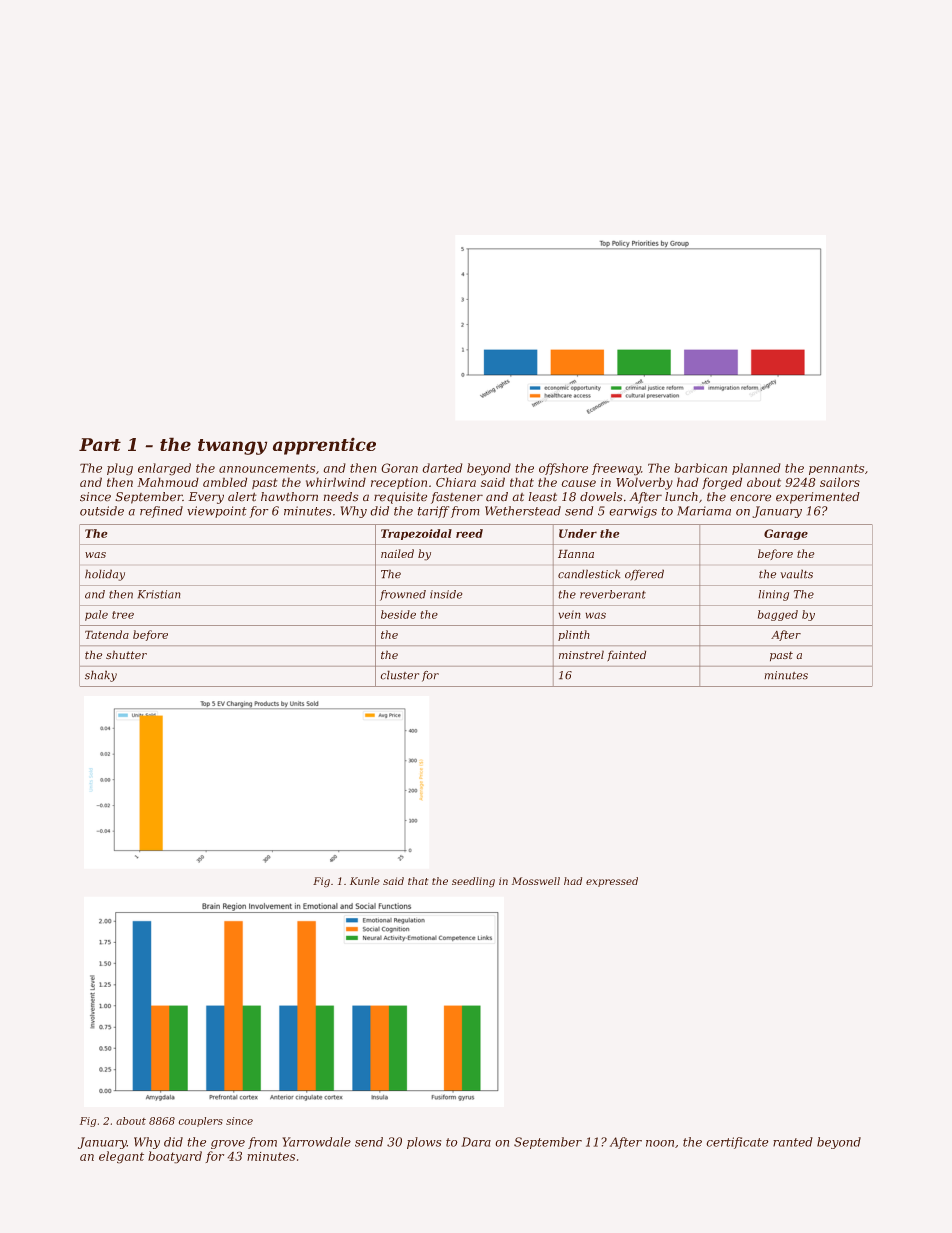 The image size is (952, 1233). Describe the element at coordinates (773, 595) in the document. I see `lining` at that location.
